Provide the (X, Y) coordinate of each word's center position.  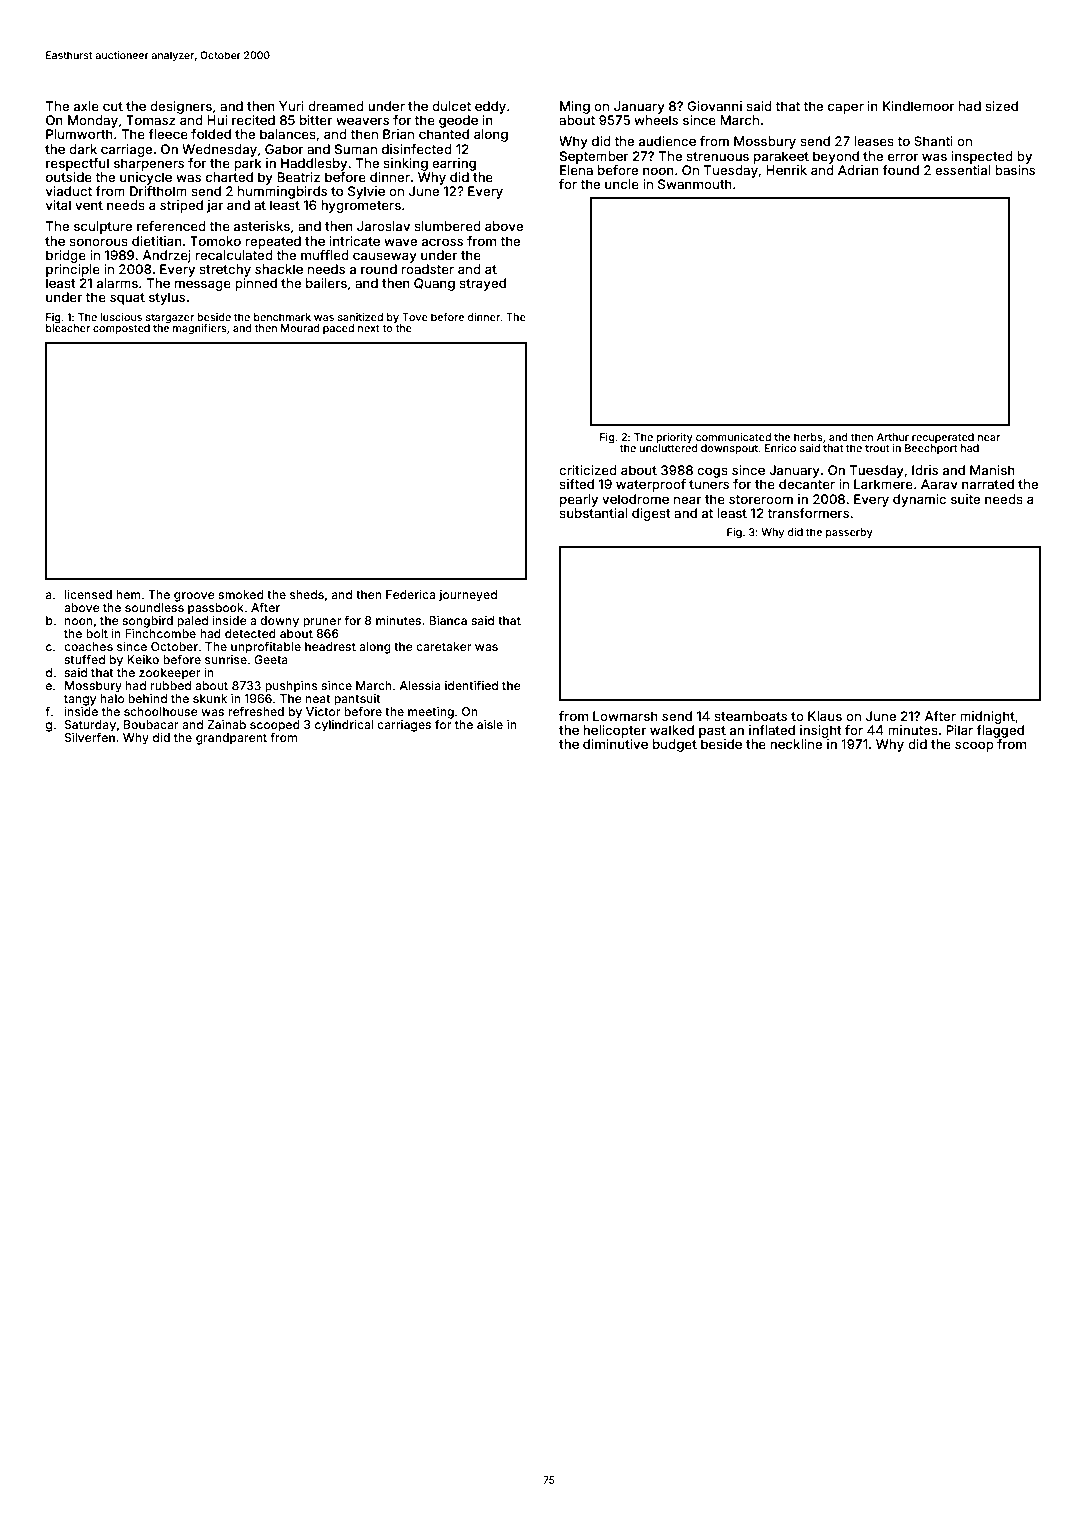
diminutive (615, 744)
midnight (987, 717)
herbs (808, 437)
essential (963, 170)
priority (674, 438)
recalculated (234, 255)
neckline (796, 744)
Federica (410, 594)
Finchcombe (160, 633)
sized (1001, 106)
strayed (482, 284)
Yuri (291, 106)
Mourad (300, 328)
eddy (490, 107)
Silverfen (90, 737)
